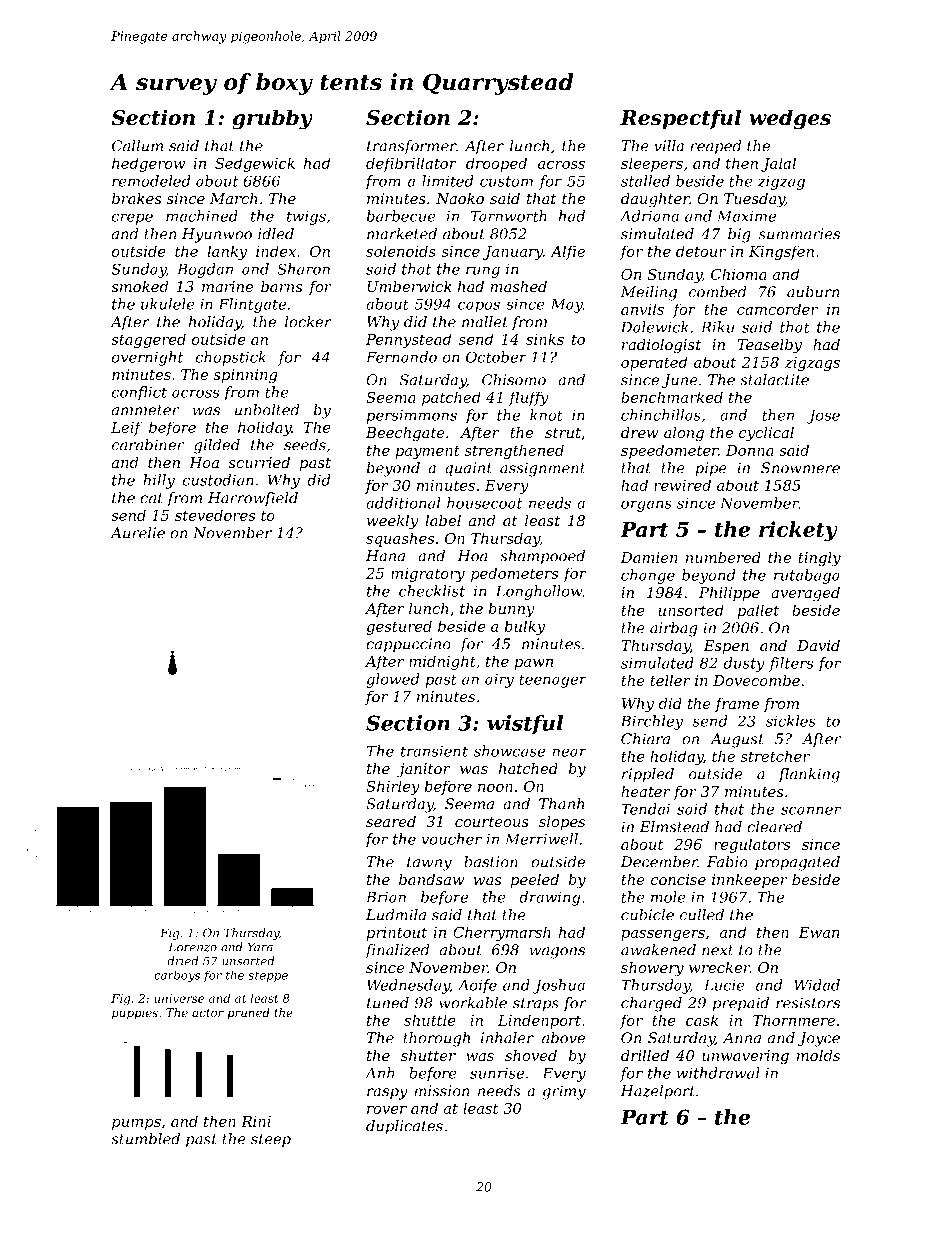 This page has height=1233, width=952. I want to click on near, so click(569, 752).
